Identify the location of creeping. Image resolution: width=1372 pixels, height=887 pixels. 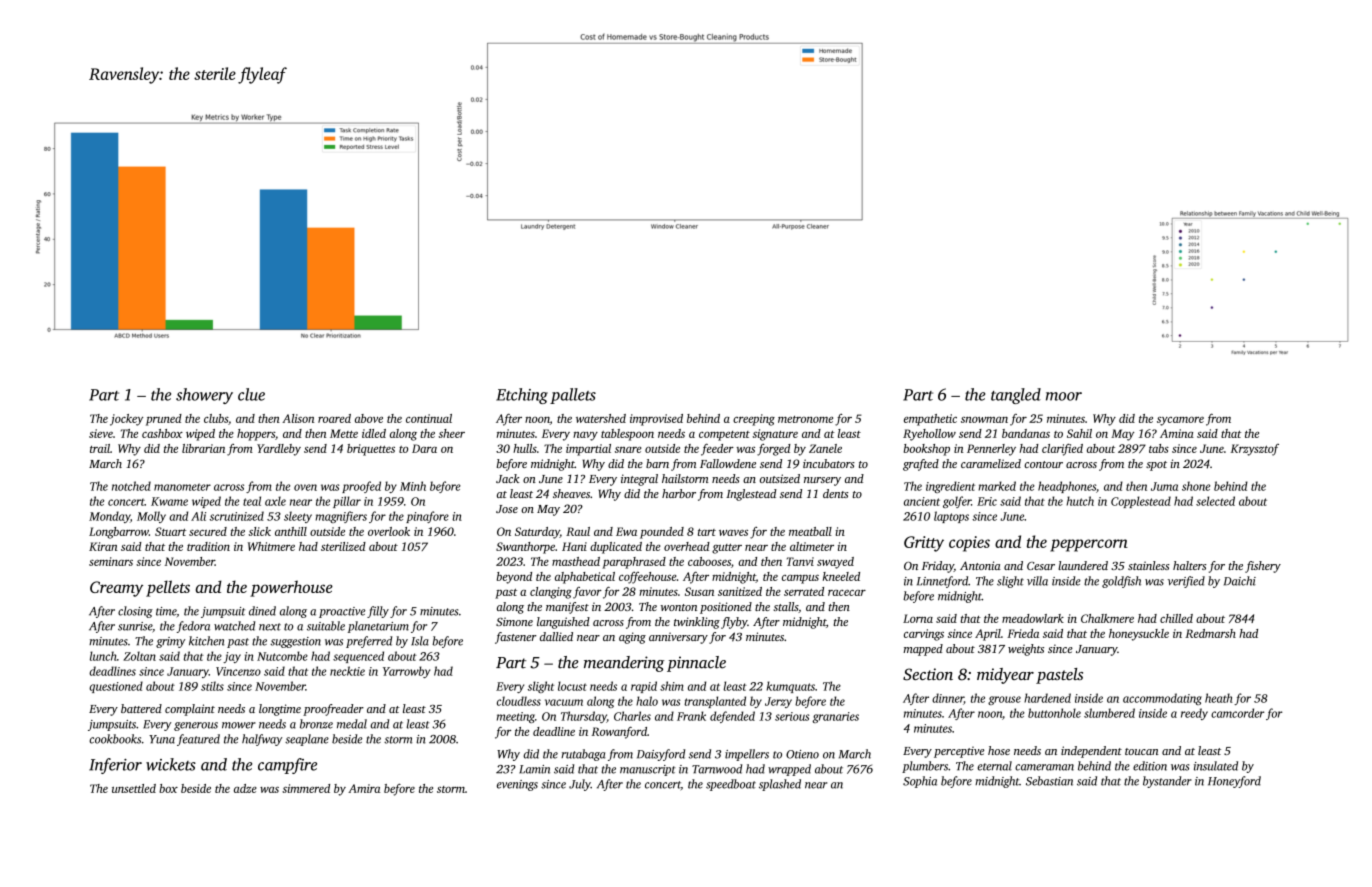
(754, 420).
